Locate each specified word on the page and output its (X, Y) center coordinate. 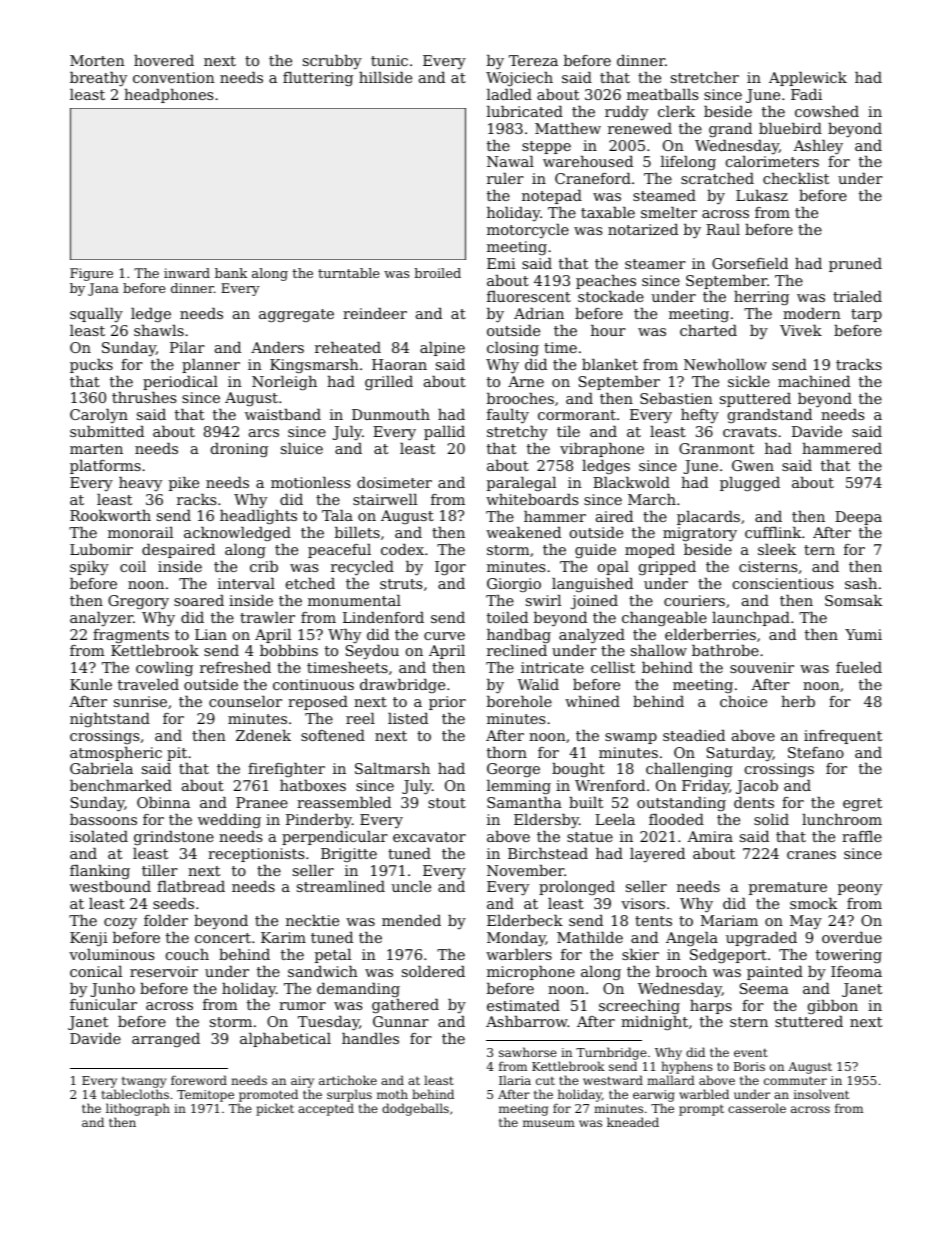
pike (184, 484)
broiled (437, 273)
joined (594, 602)
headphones (168, 96)
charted (708, 330)
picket (275, 1109)
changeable (664, 619)
